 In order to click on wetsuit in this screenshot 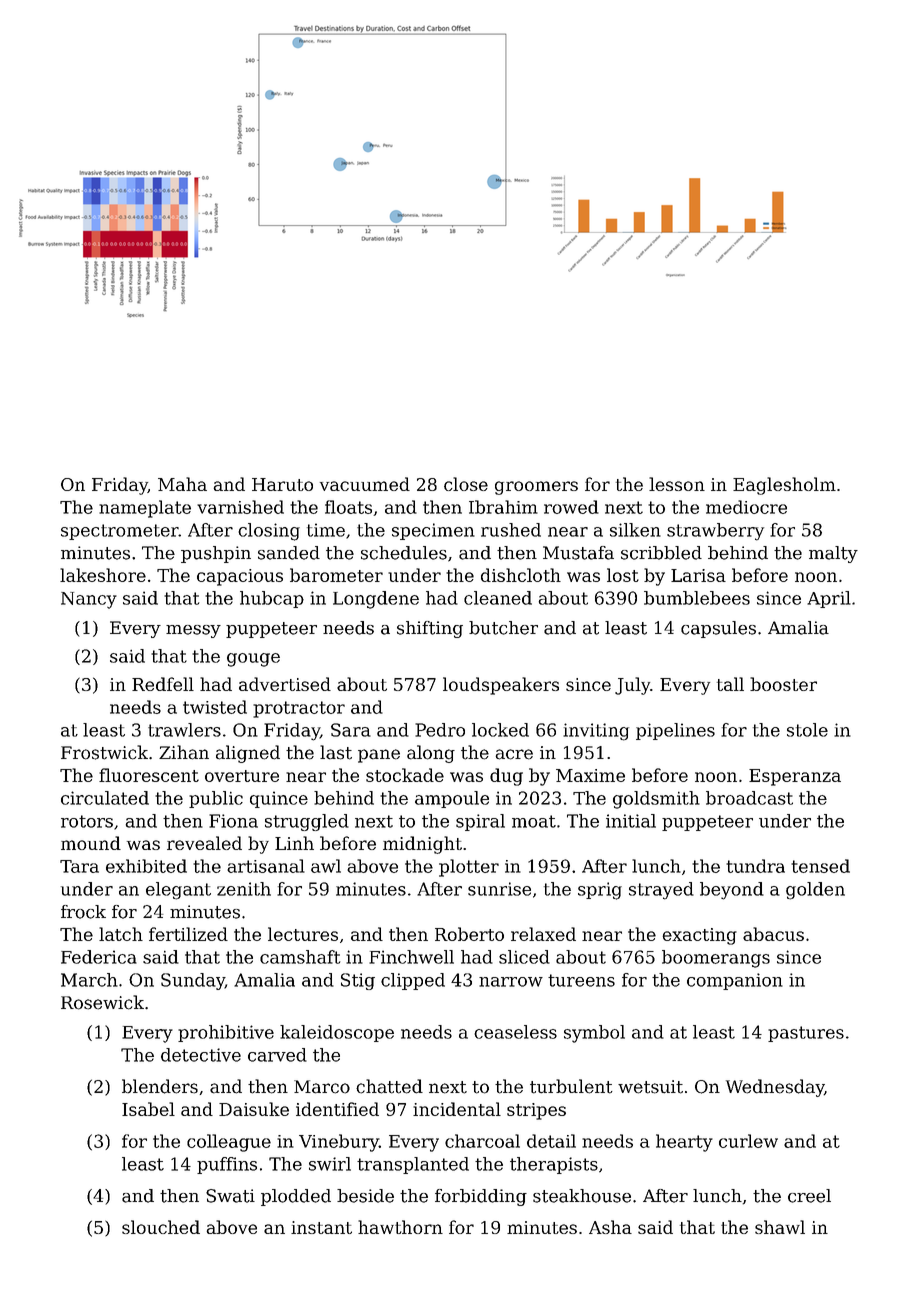, I will do `click(650, 1087)`.
